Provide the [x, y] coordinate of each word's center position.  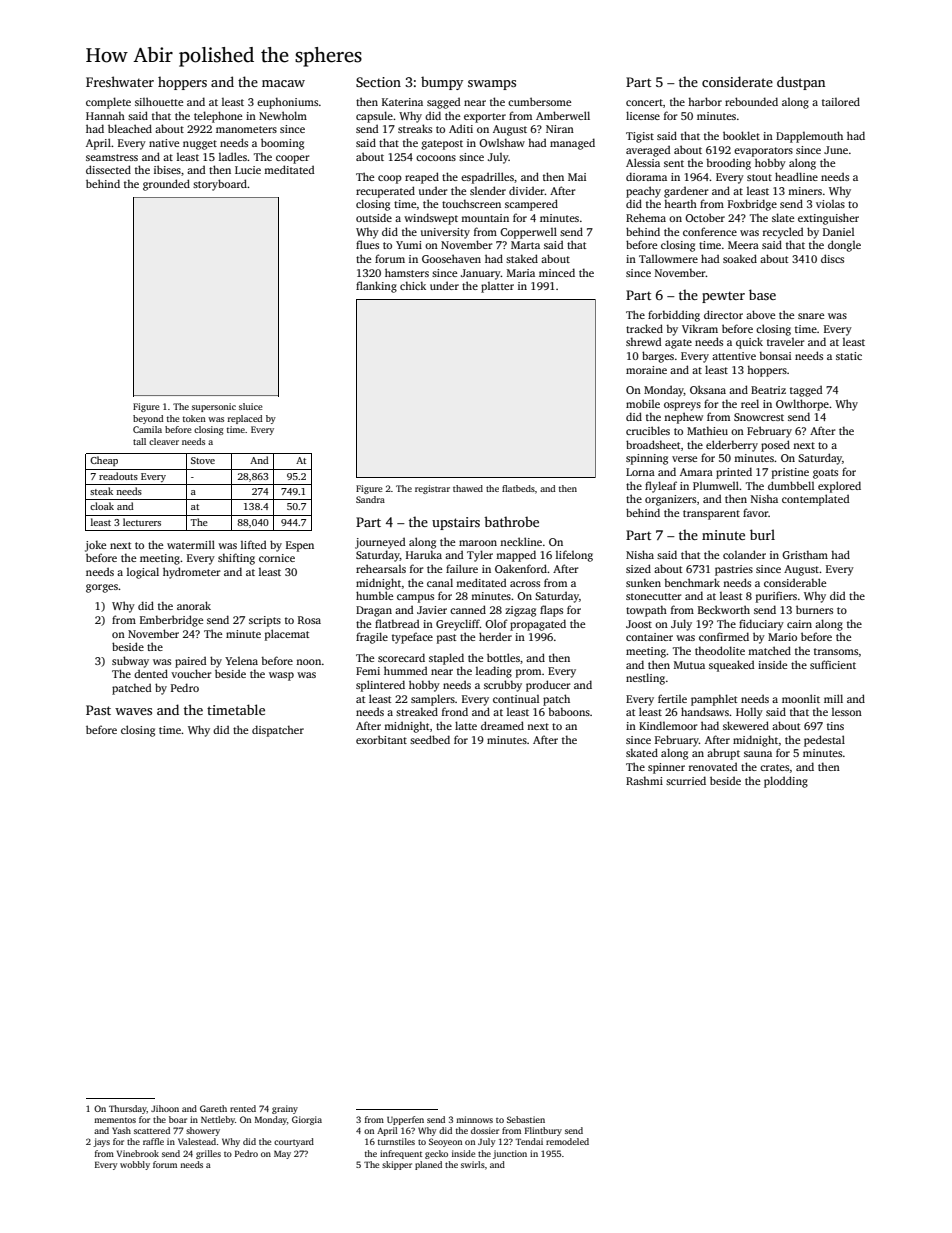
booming [282, 144]
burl [762, 534]
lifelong [574, 556]
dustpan [801, 83]
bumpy [442, 83]
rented [243, 1108]
